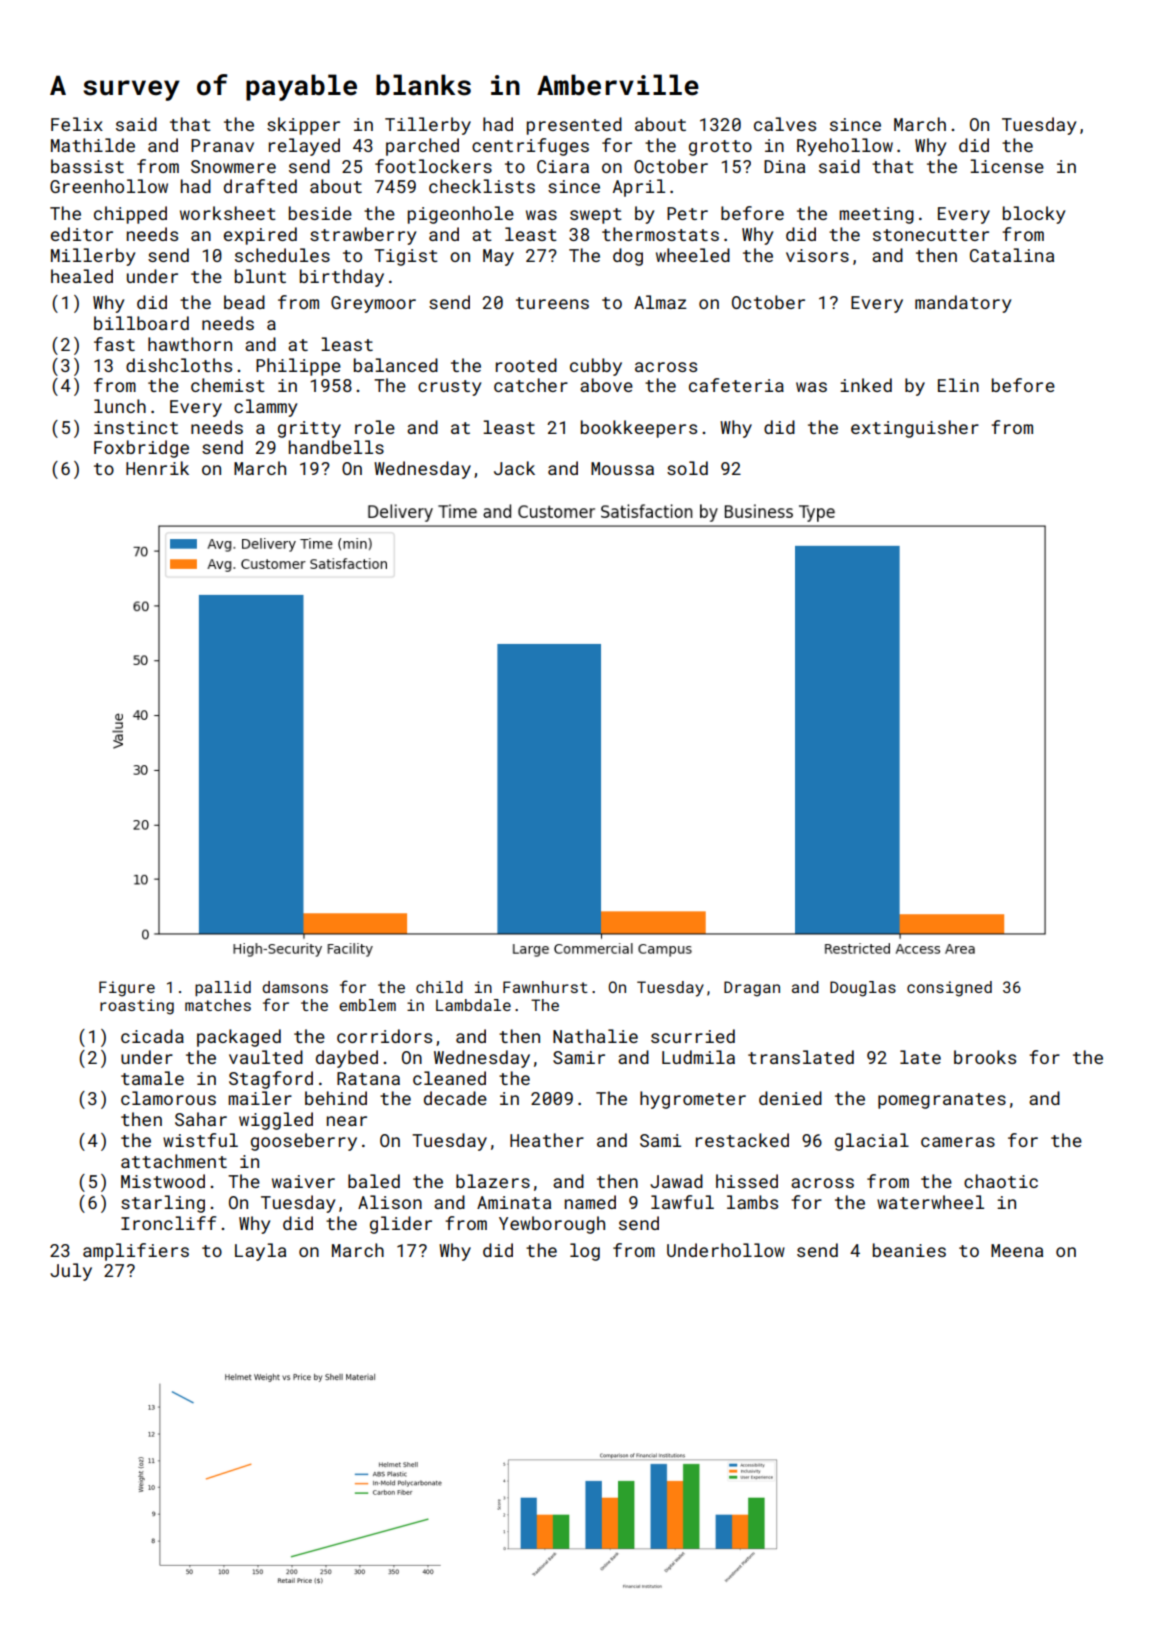 The height and width of the document is (1640, 1160). Describe the element at coordinates (137, 1007) in the document. I see `roasting` at that location.
